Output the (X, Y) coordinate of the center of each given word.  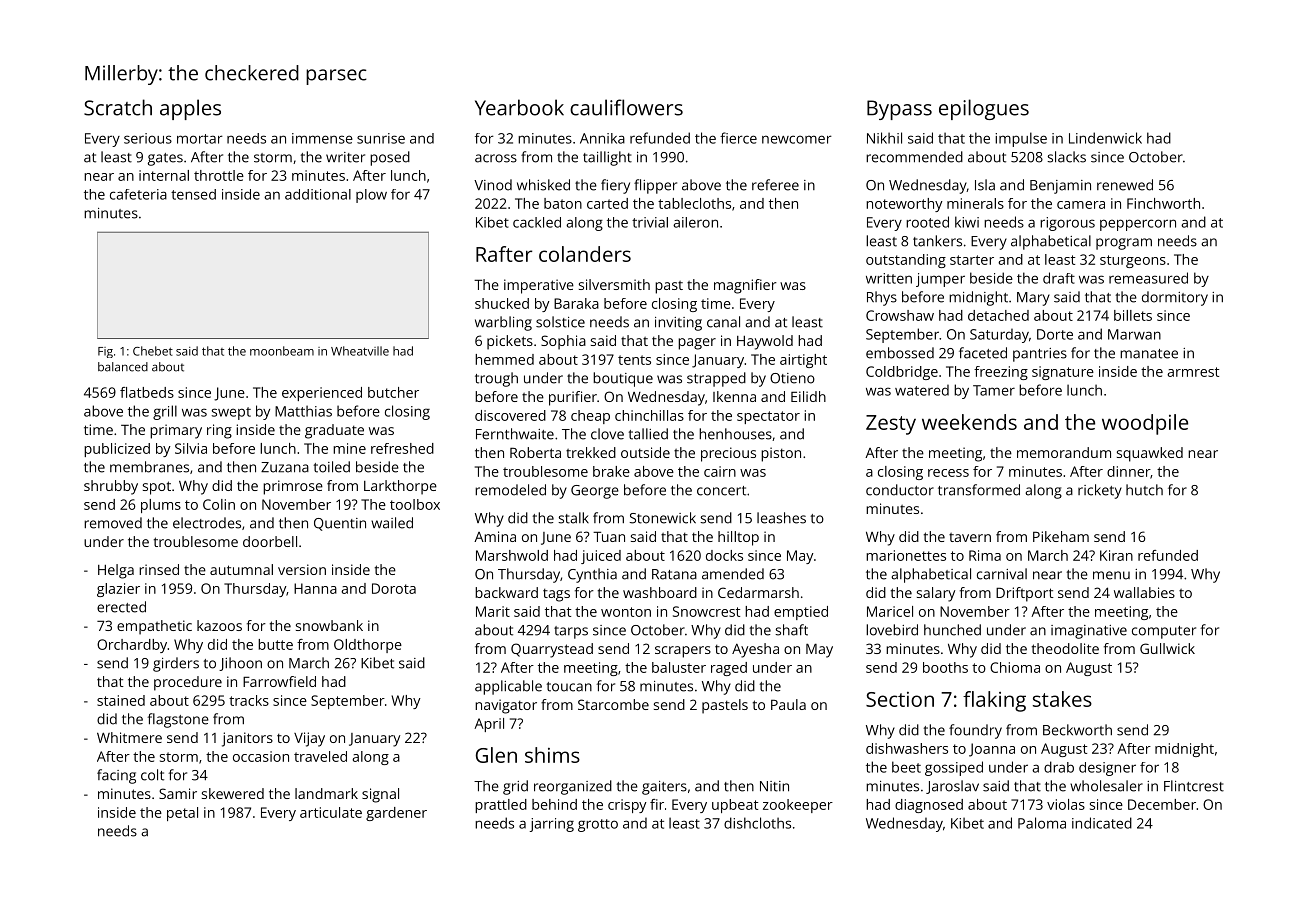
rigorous (1067, 224)
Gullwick (1167, 648)
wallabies (1144, 592)
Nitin (774, 786)
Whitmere (129, 737)
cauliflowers (626, 107)
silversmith (614, 284)
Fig (105, 352)
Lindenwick (1105, 138)
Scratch (118, 107)
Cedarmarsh (758, 592)
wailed (392, 523)
